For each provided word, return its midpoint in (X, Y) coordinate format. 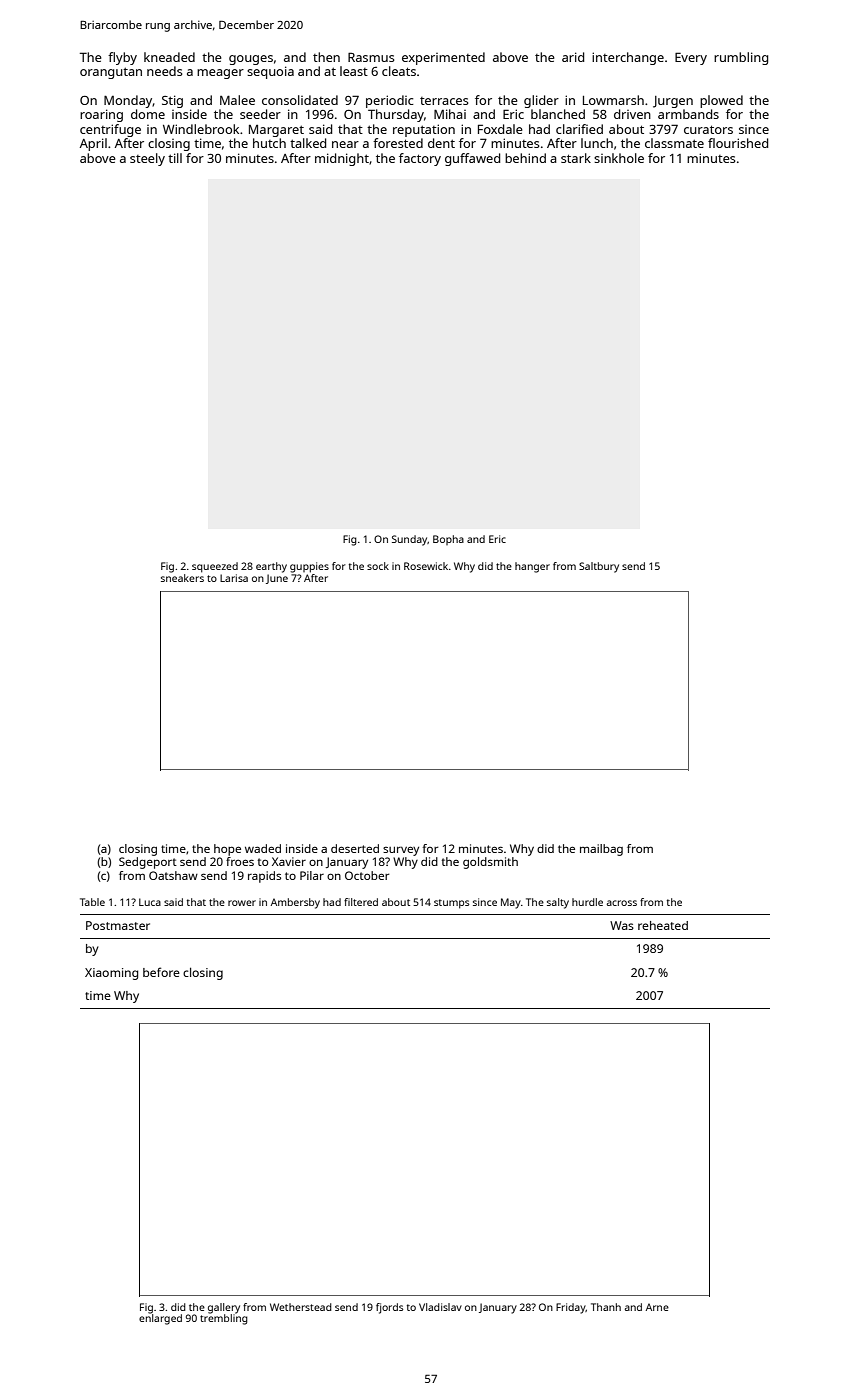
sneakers (182, 578)
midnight (342, 159)
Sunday (410, 540)
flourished (738, 143)
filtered (361, 902)
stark (576, 158)
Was (622, 925)
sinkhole (619, 158)
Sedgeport (148, 863)
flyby (122, 58)
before (161, 972)
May (511, 903)
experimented (443, 58)
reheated (663, 925)
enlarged (160, 1319)
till (175, 158)
